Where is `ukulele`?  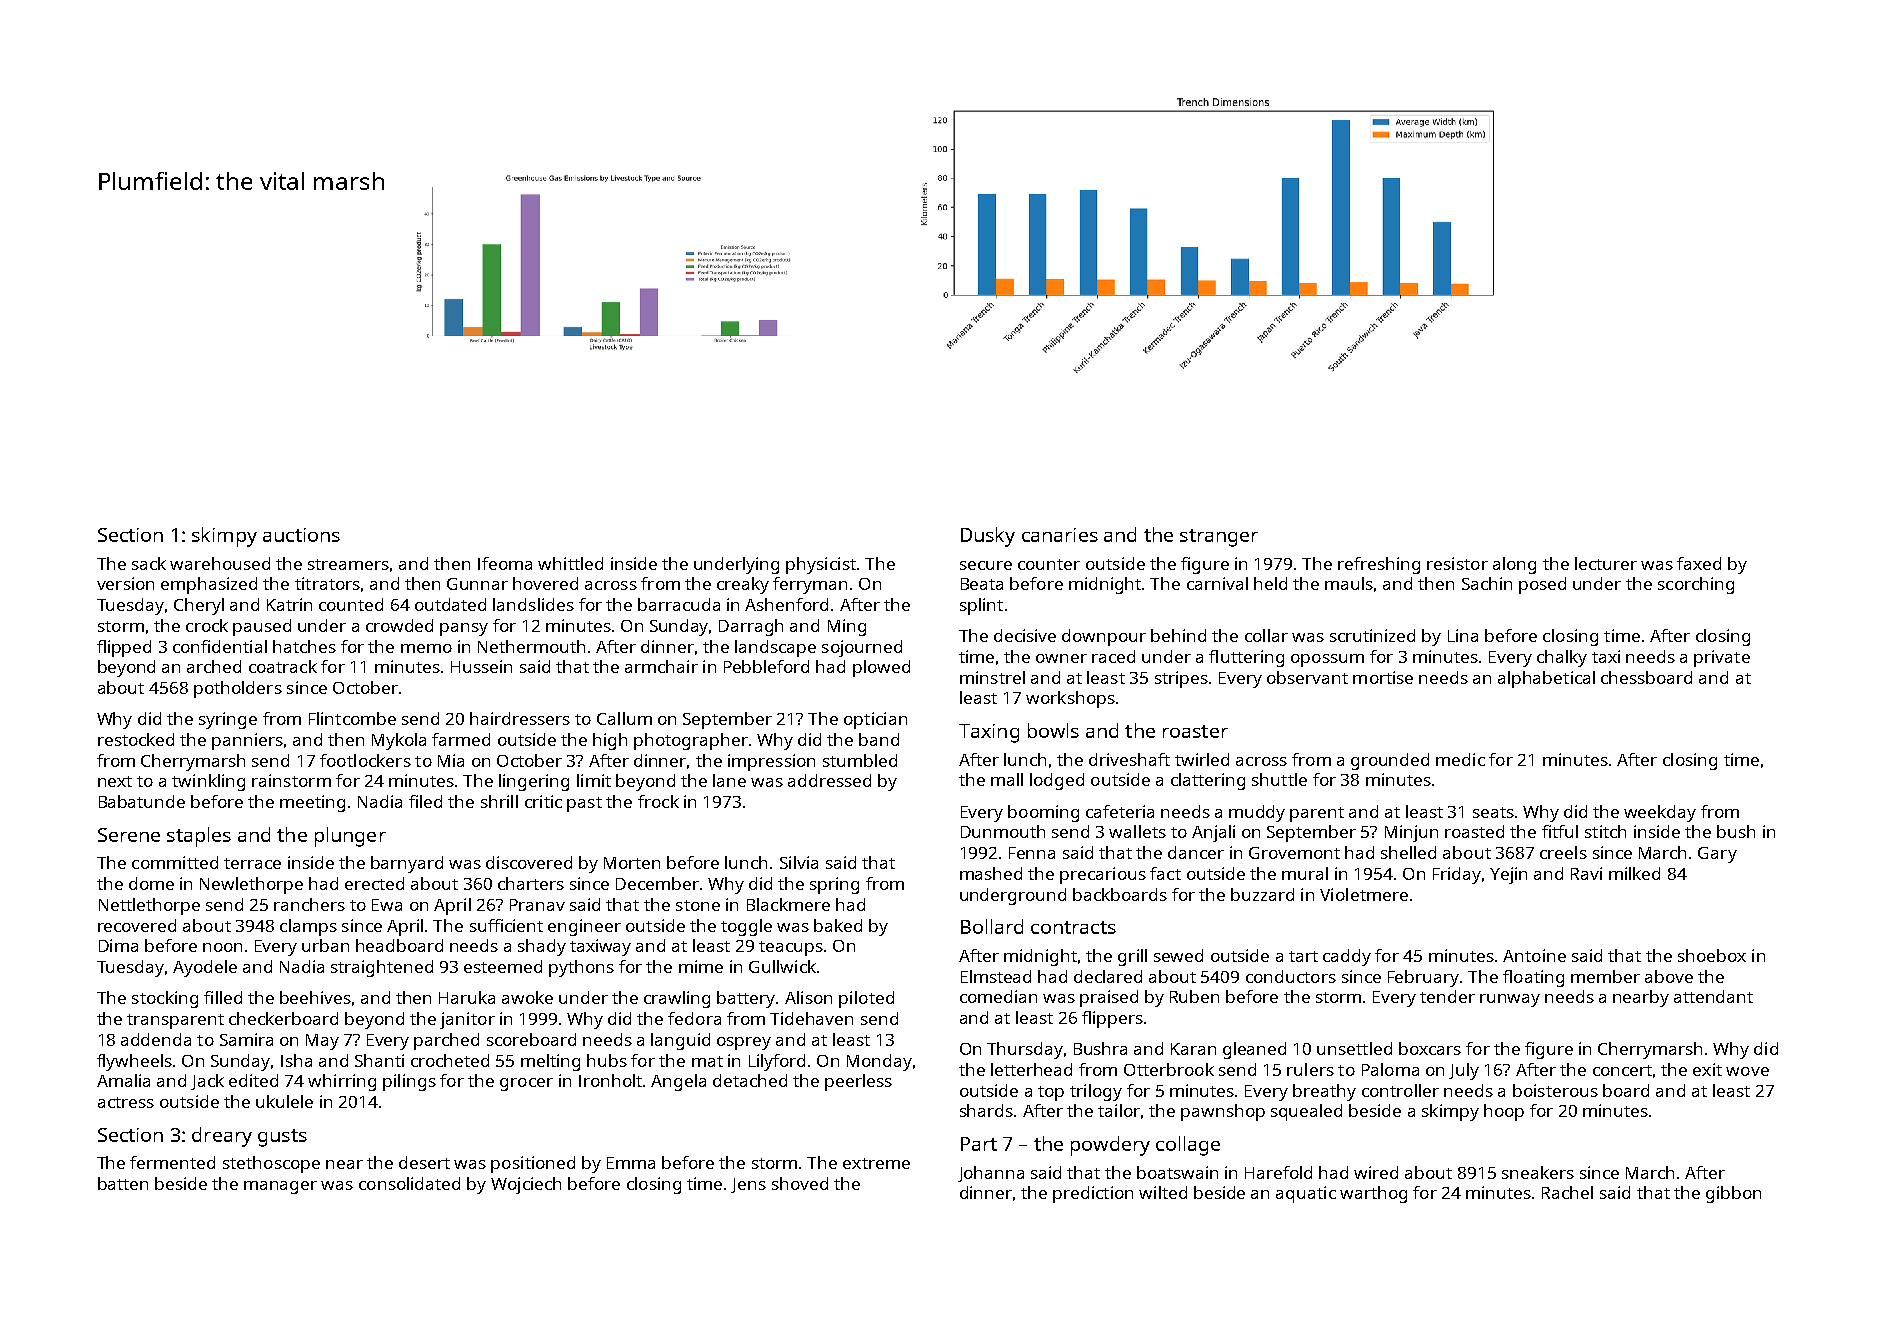
ukulele is located at coordinates (284, 1101).
